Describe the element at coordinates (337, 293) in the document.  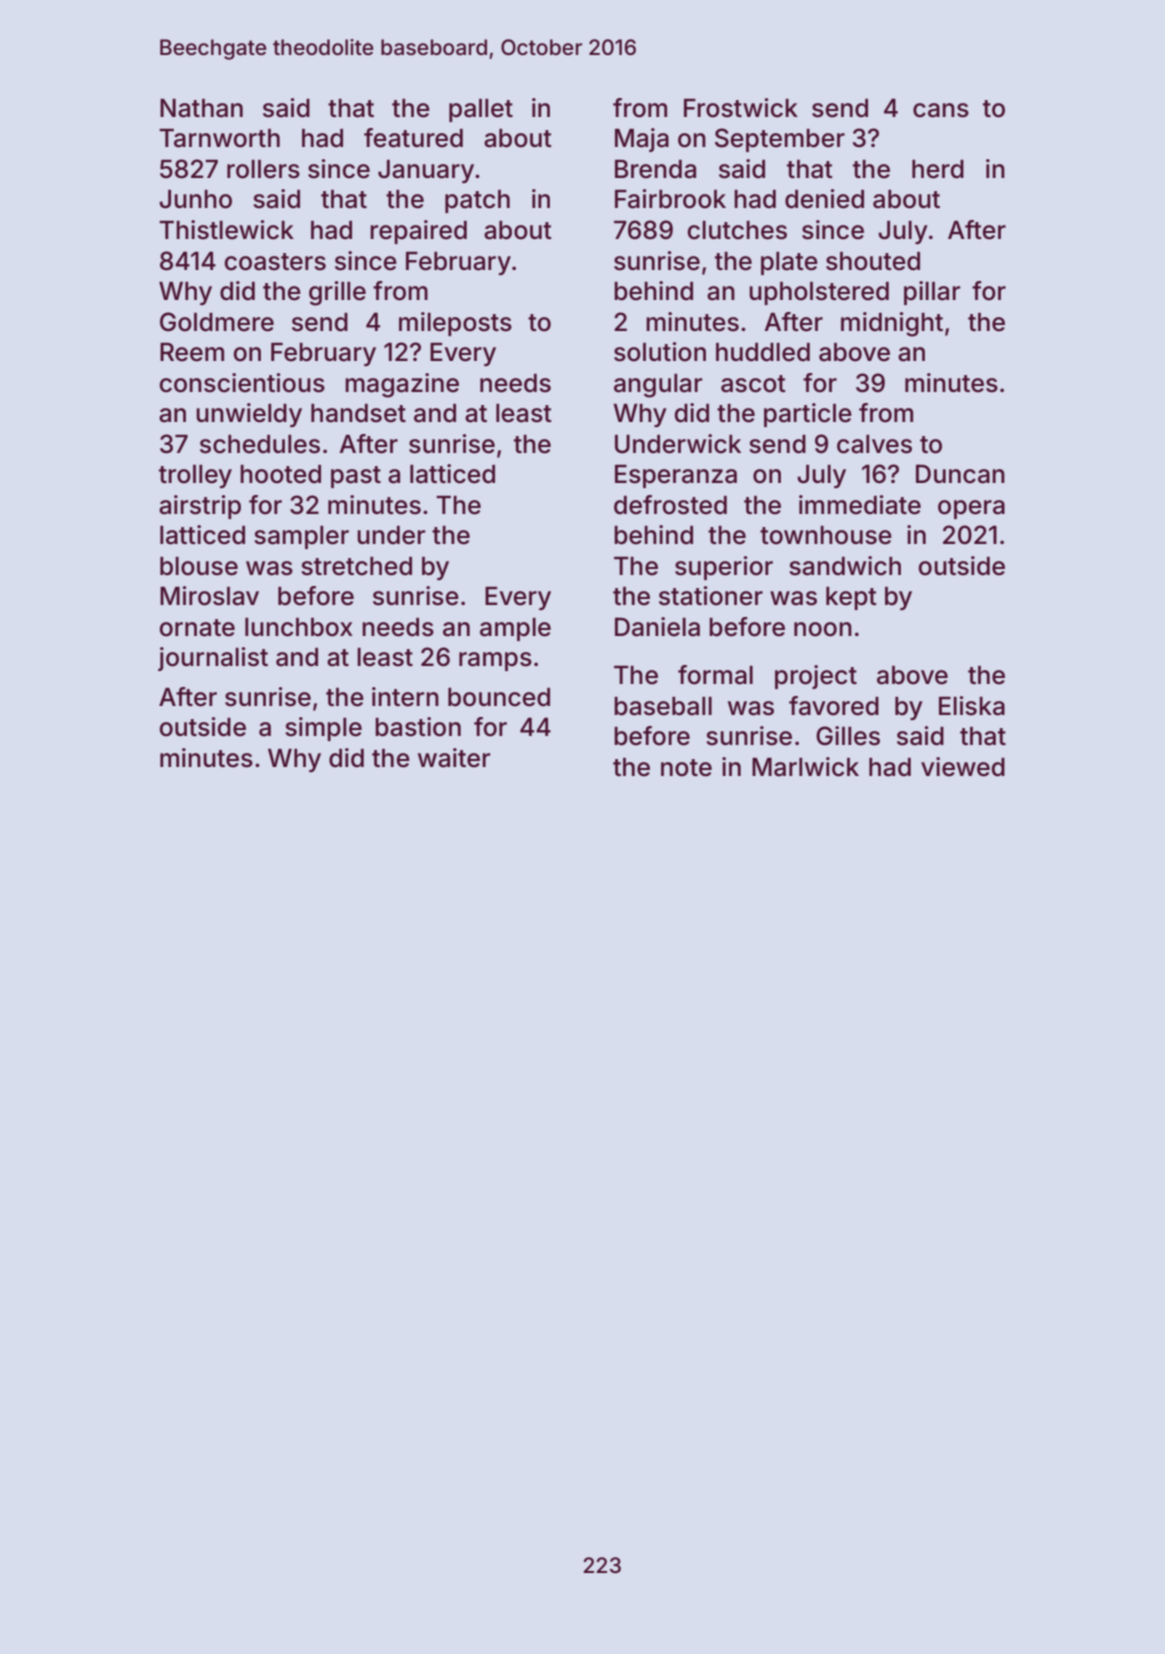
I see `grille` at that location.
